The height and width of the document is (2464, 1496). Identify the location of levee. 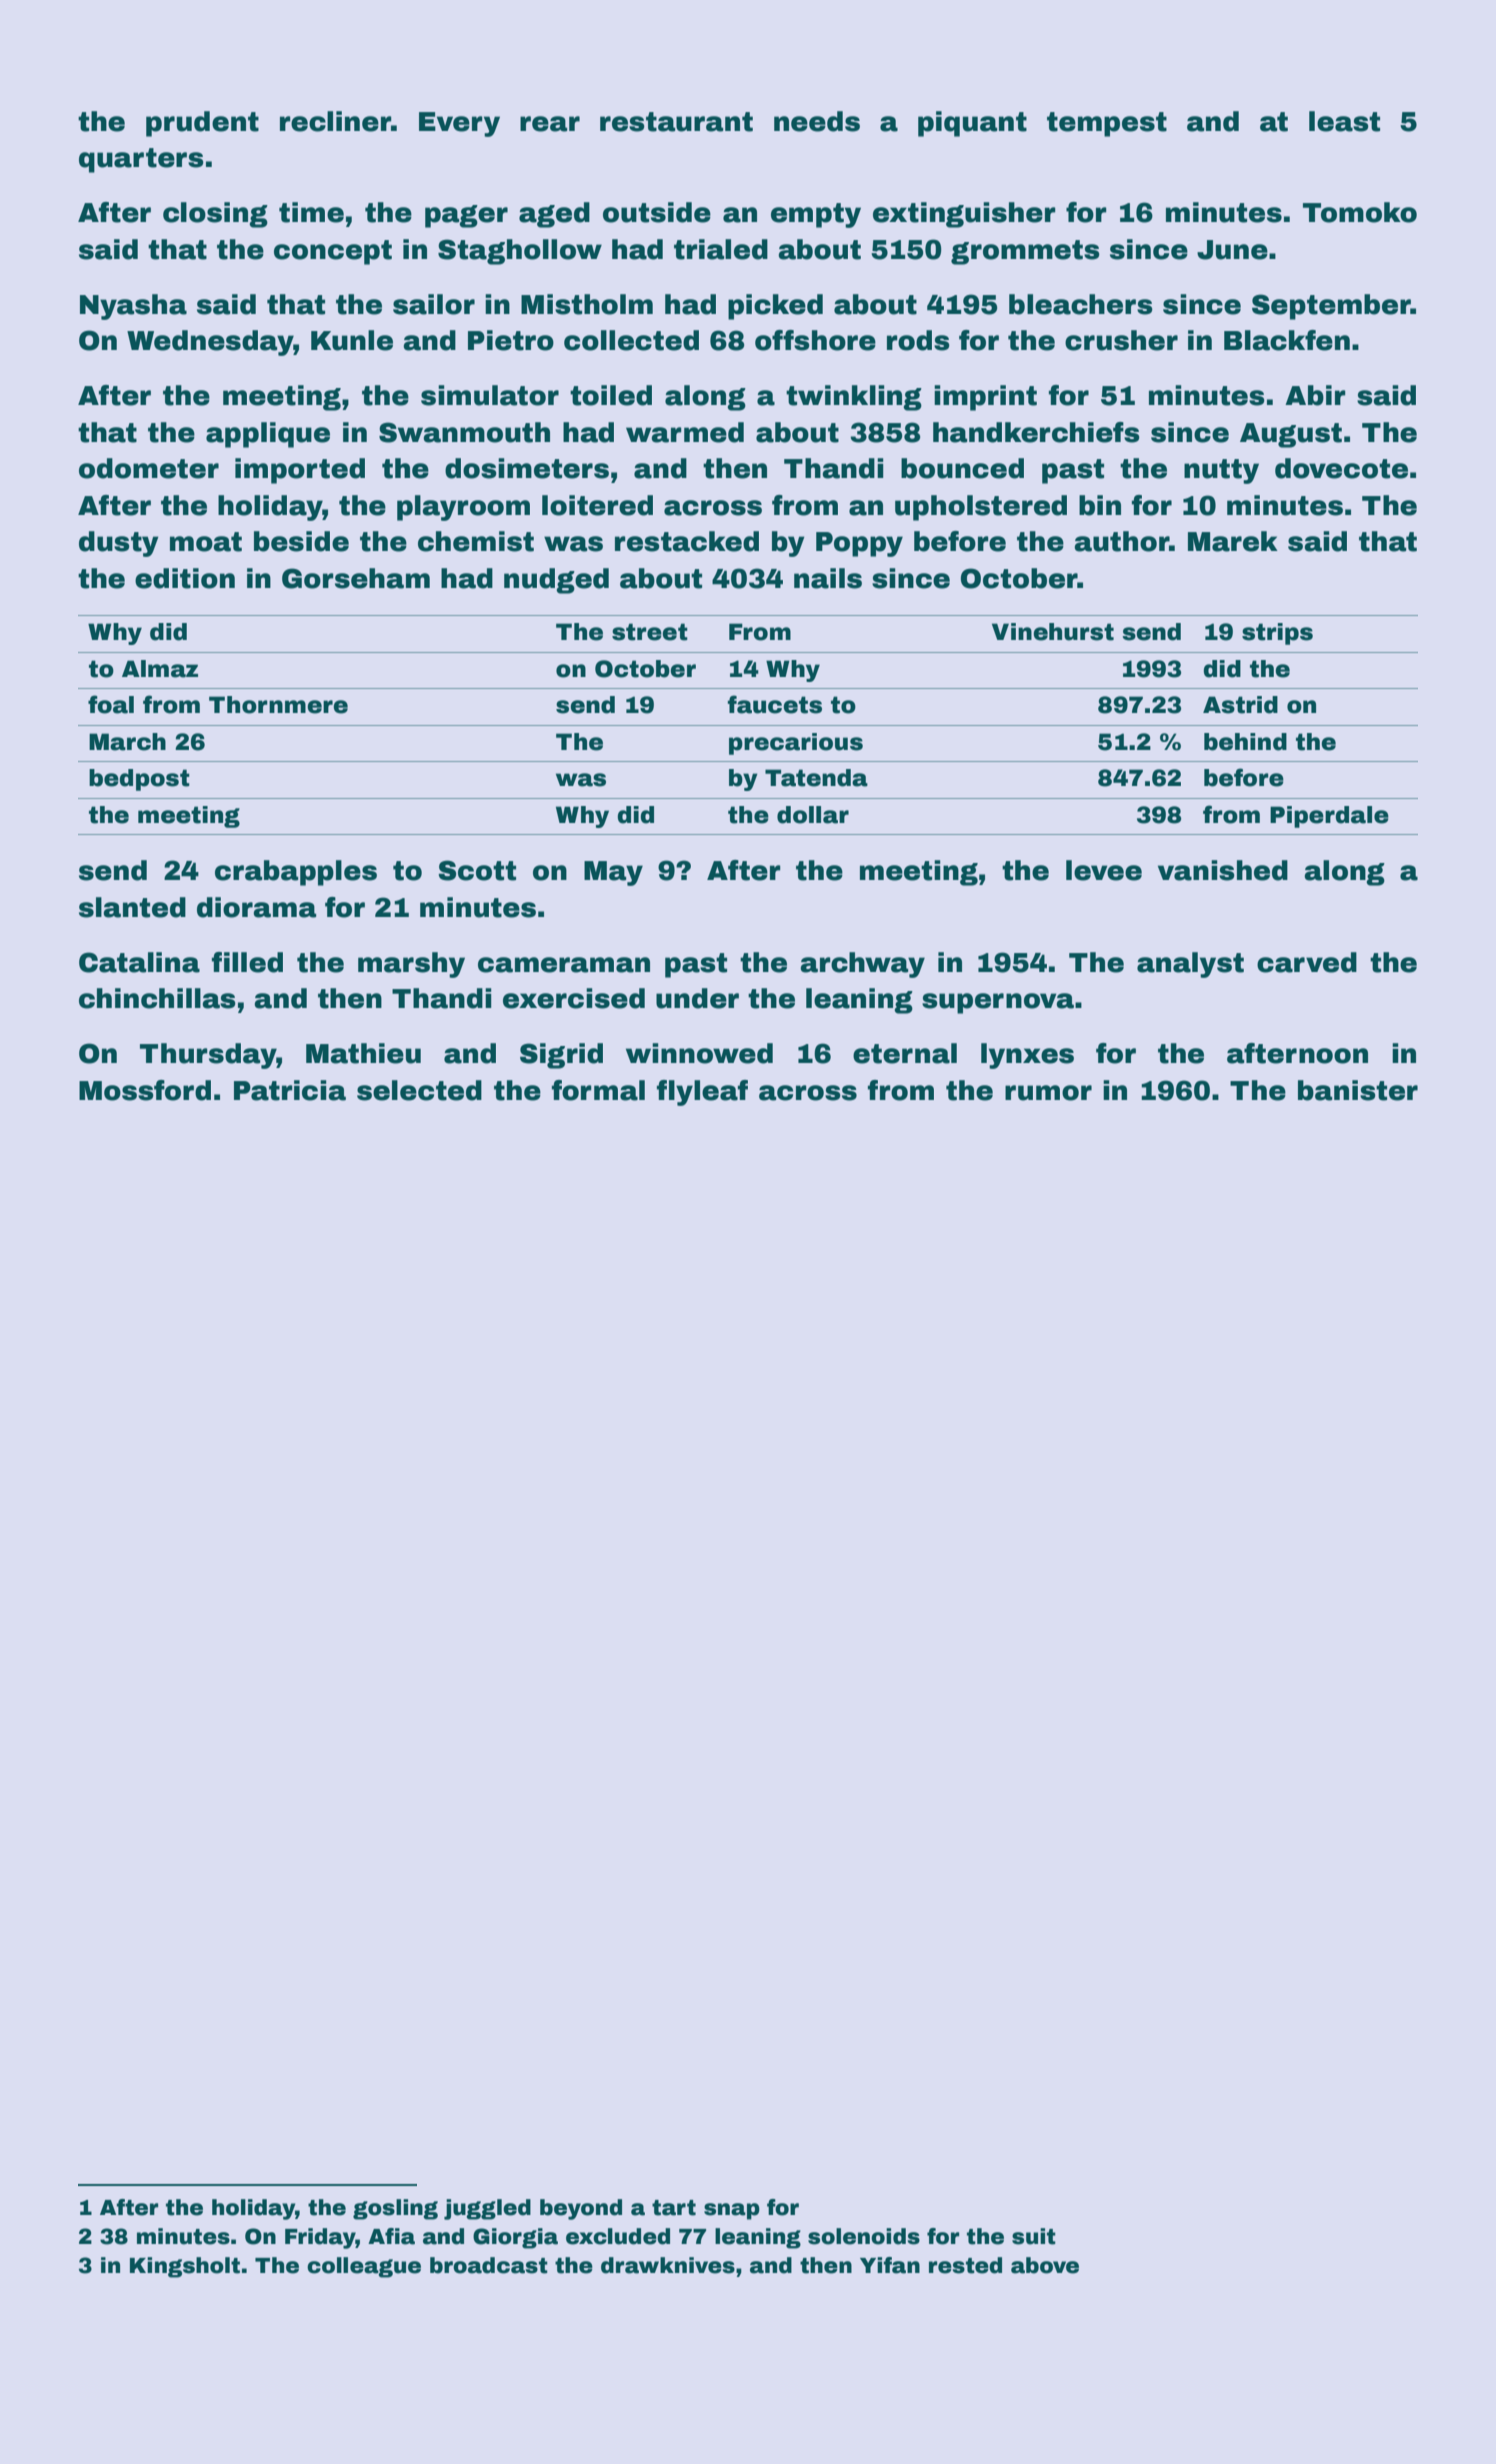
(1104, 870).
